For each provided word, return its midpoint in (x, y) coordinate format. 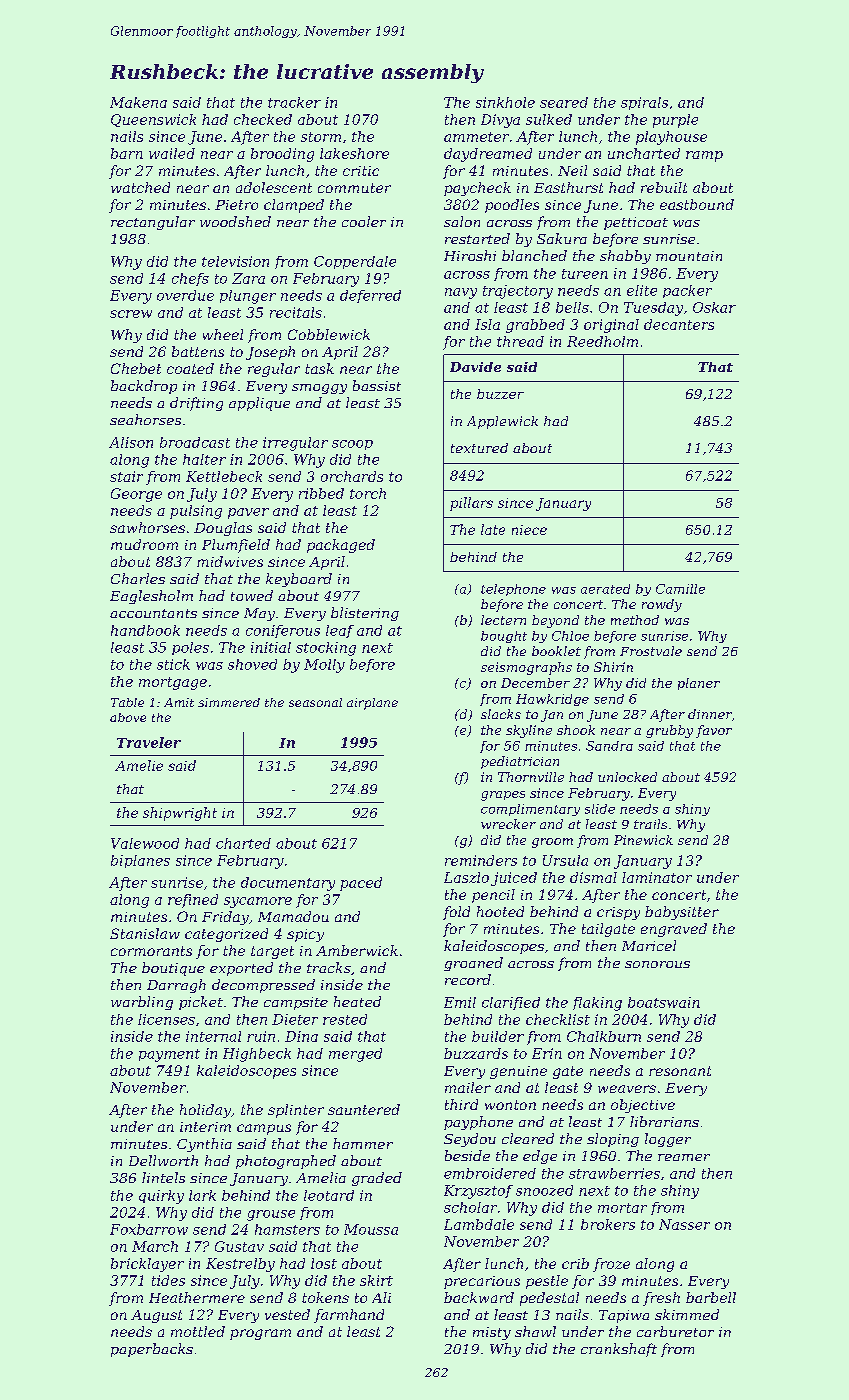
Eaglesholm (151, 597)
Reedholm (602, 341)
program (260, 1334)
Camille (680, 589)
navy (461, 293)
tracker (294, 102)
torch (368, 493)
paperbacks (152, 1350)
